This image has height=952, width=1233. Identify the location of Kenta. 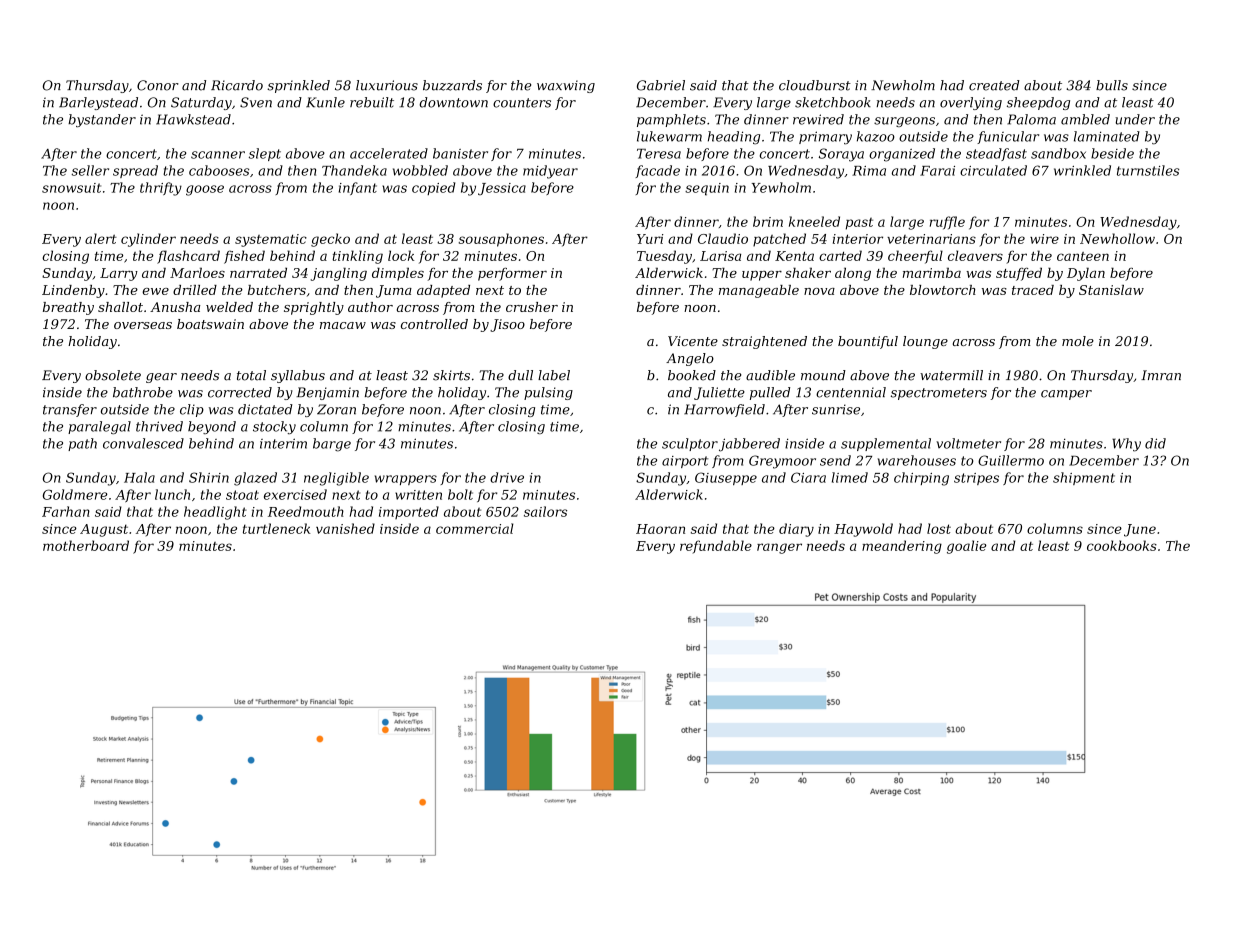
(794, 256).
